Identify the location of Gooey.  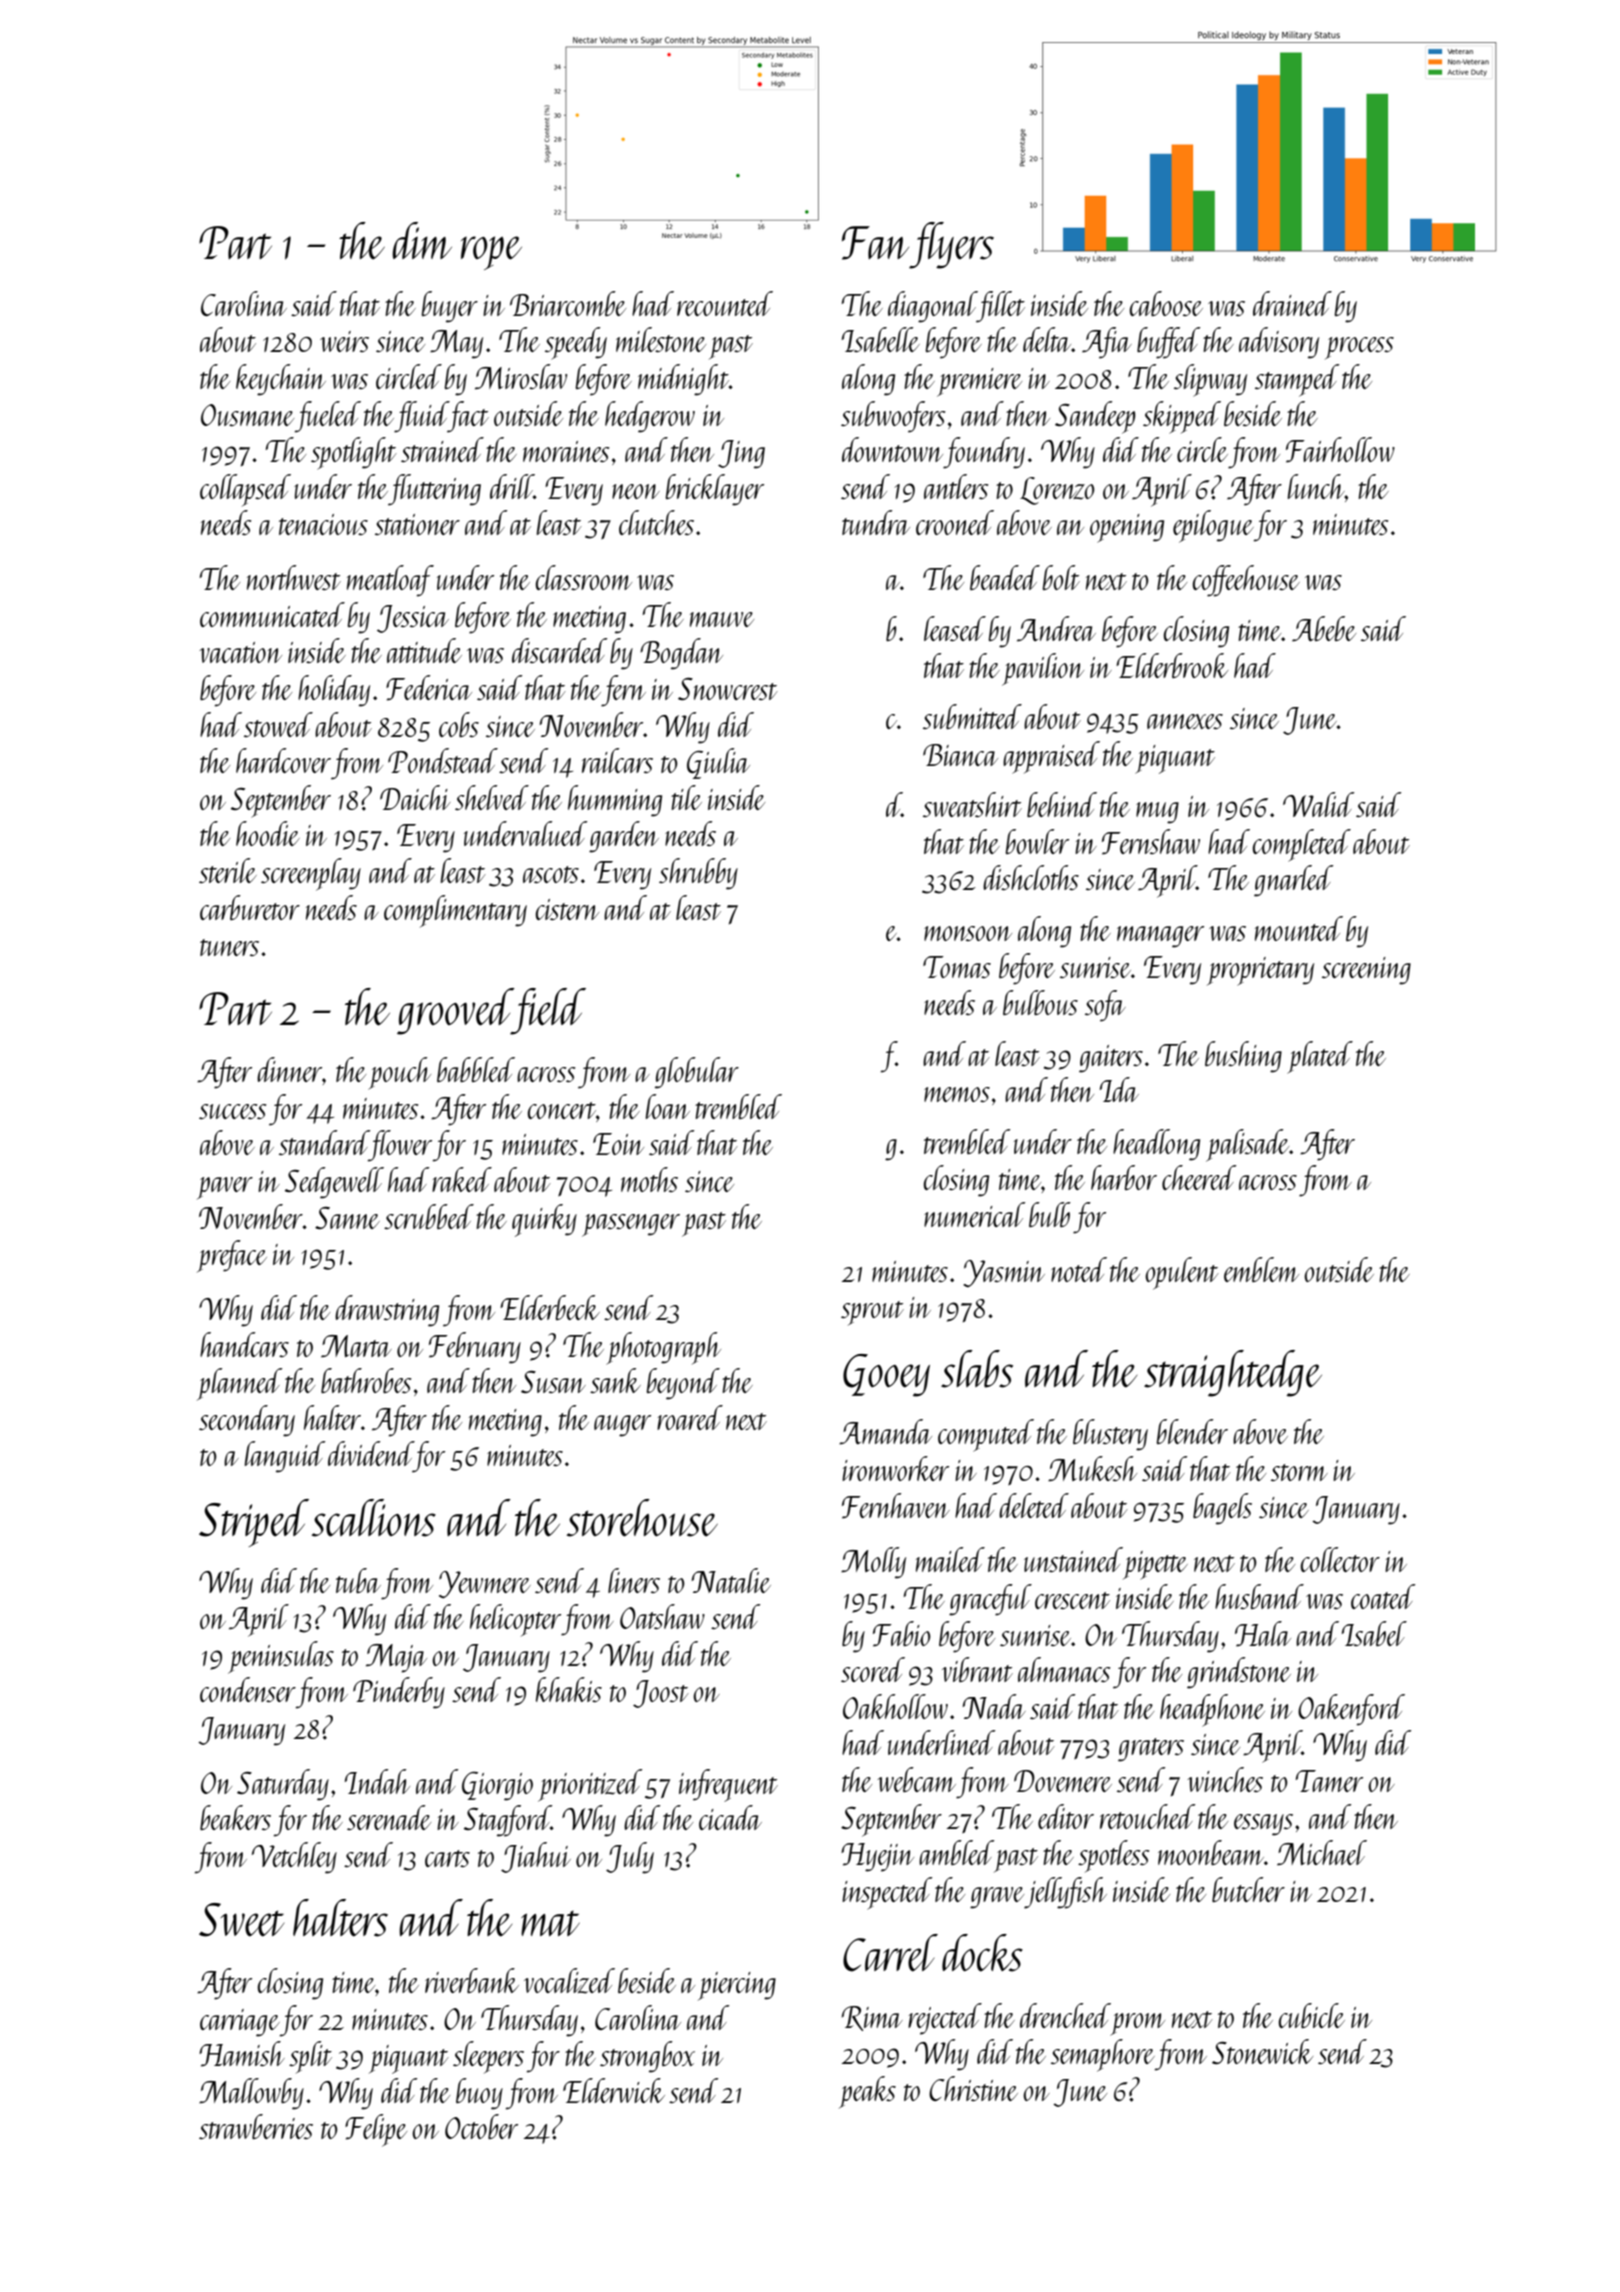
(886, 1375).
